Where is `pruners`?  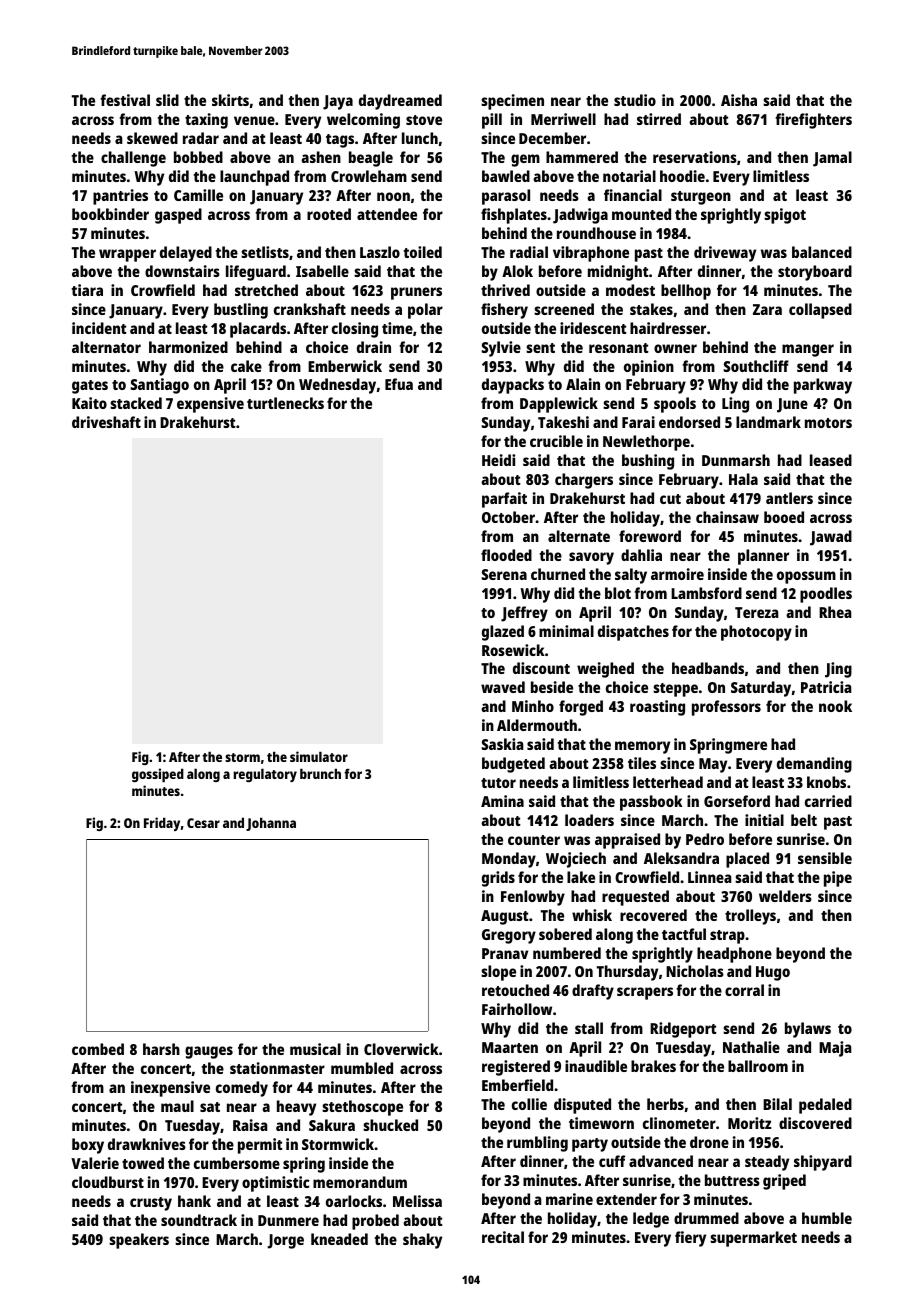 pruners is located at coordinates (416, 293).
